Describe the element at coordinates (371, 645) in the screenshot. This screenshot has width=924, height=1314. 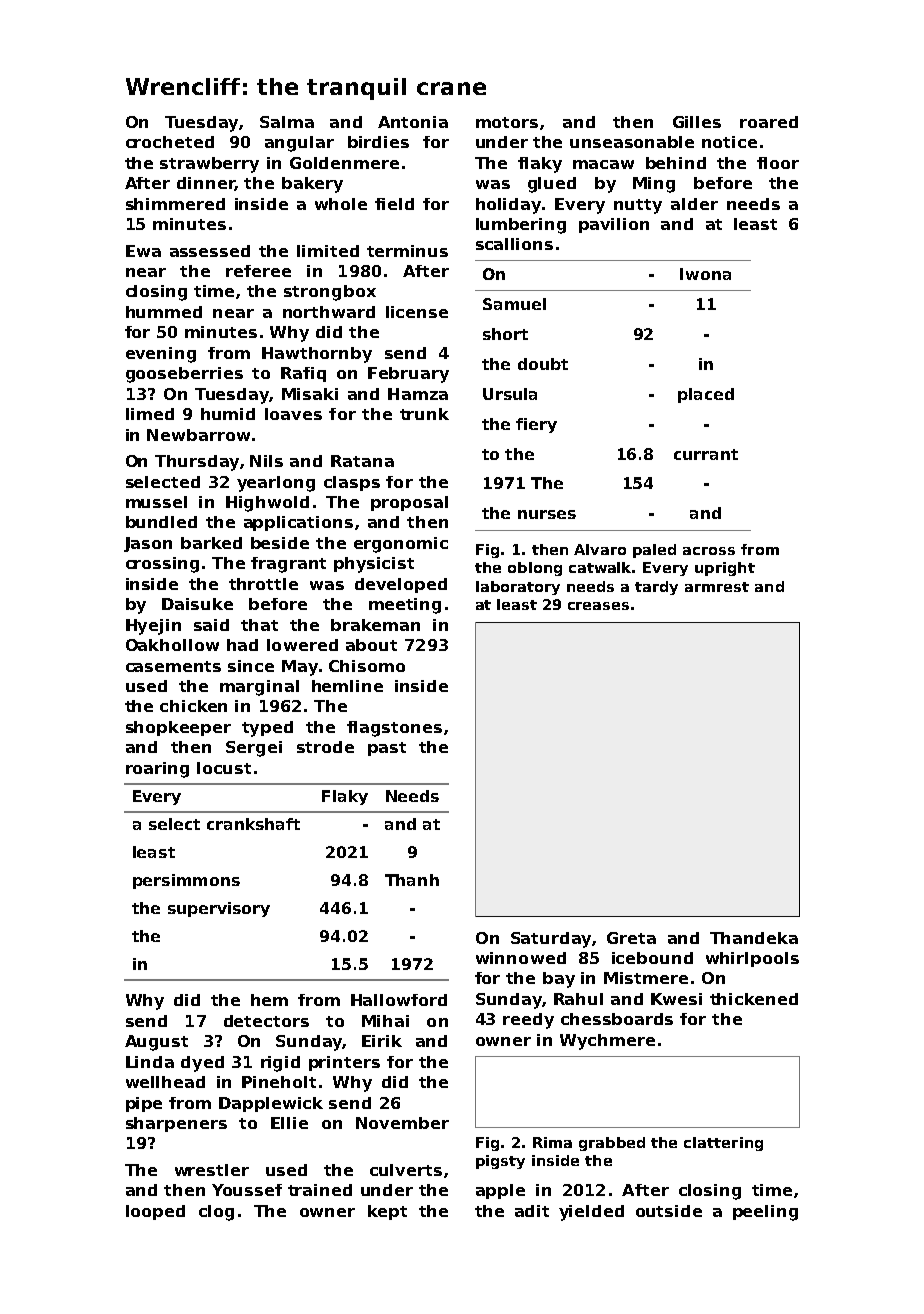
I see `about` at that location.
